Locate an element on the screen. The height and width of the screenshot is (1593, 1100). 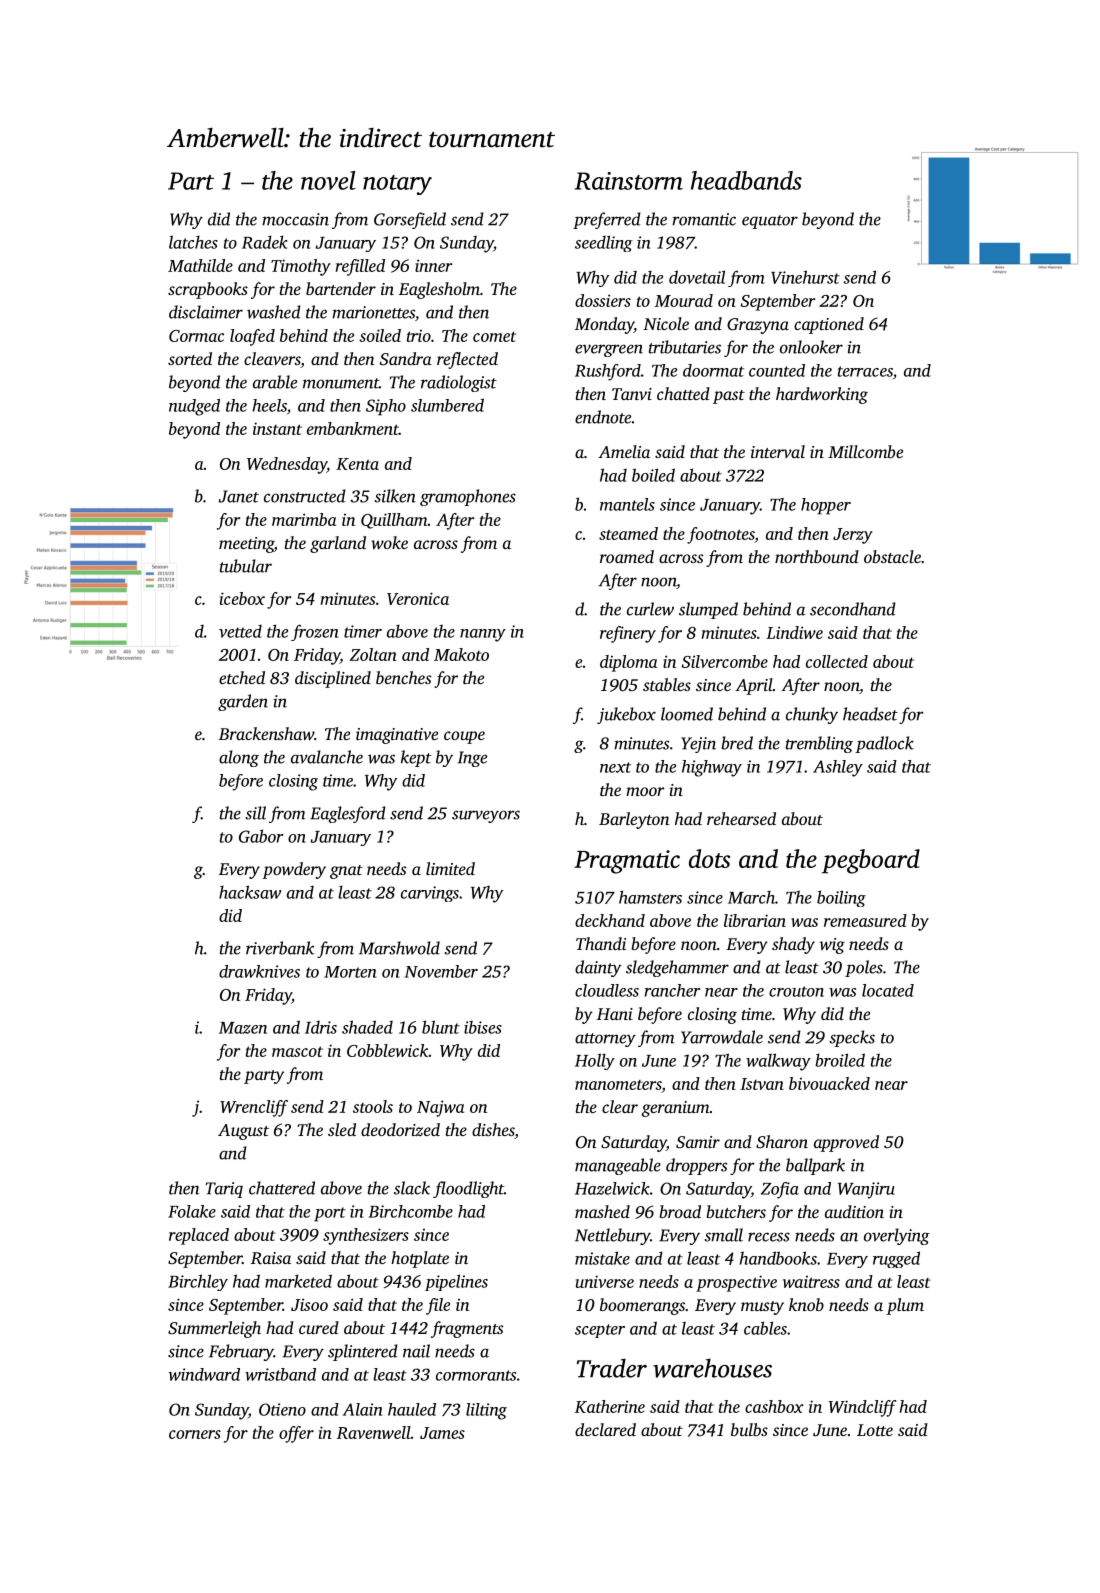
Gabor is located at coordinates (261, 836).
